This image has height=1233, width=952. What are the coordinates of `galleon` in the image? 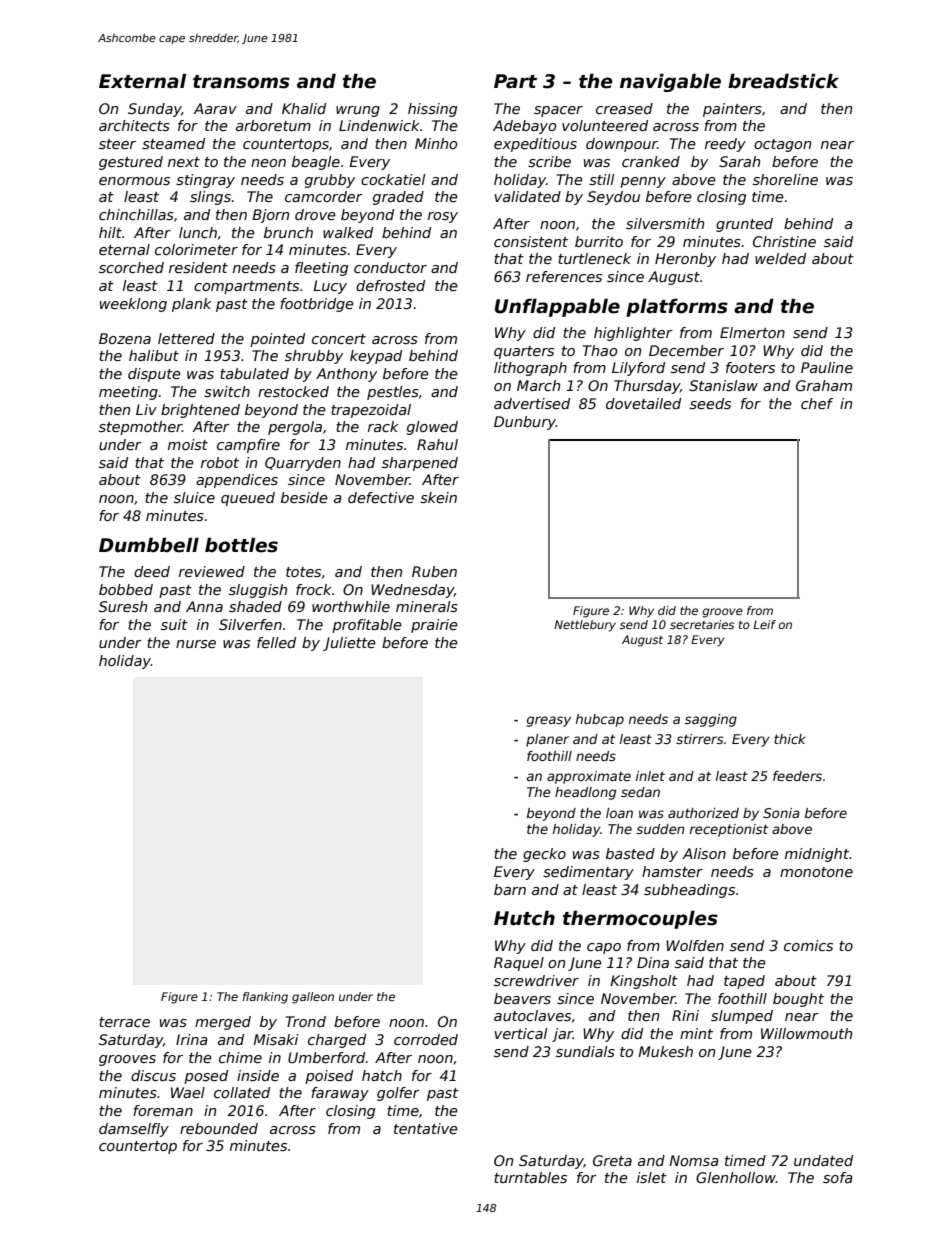 It's located at (313, 998).
